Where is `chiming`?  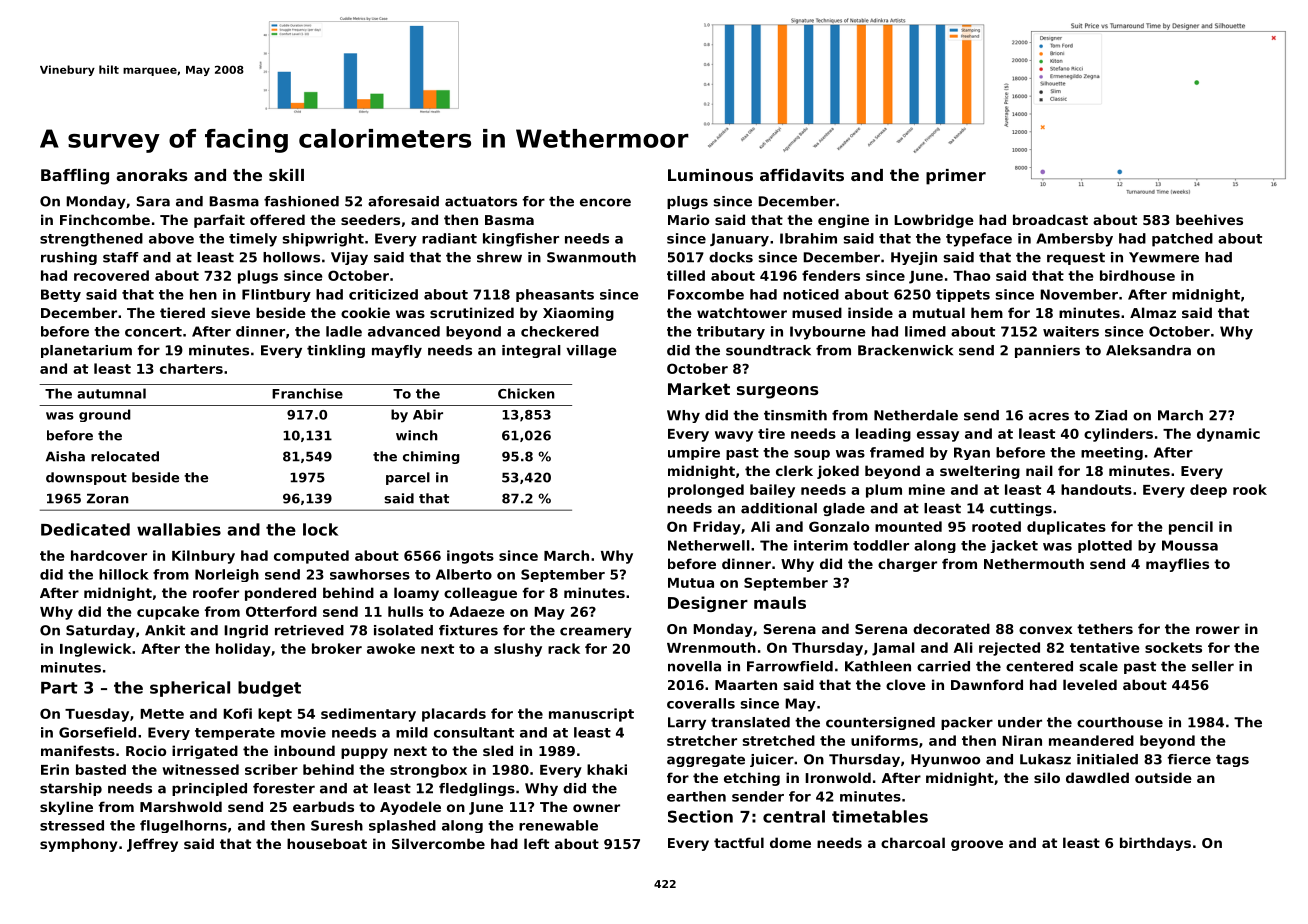
chiming is located at coordinates (431, 457).
